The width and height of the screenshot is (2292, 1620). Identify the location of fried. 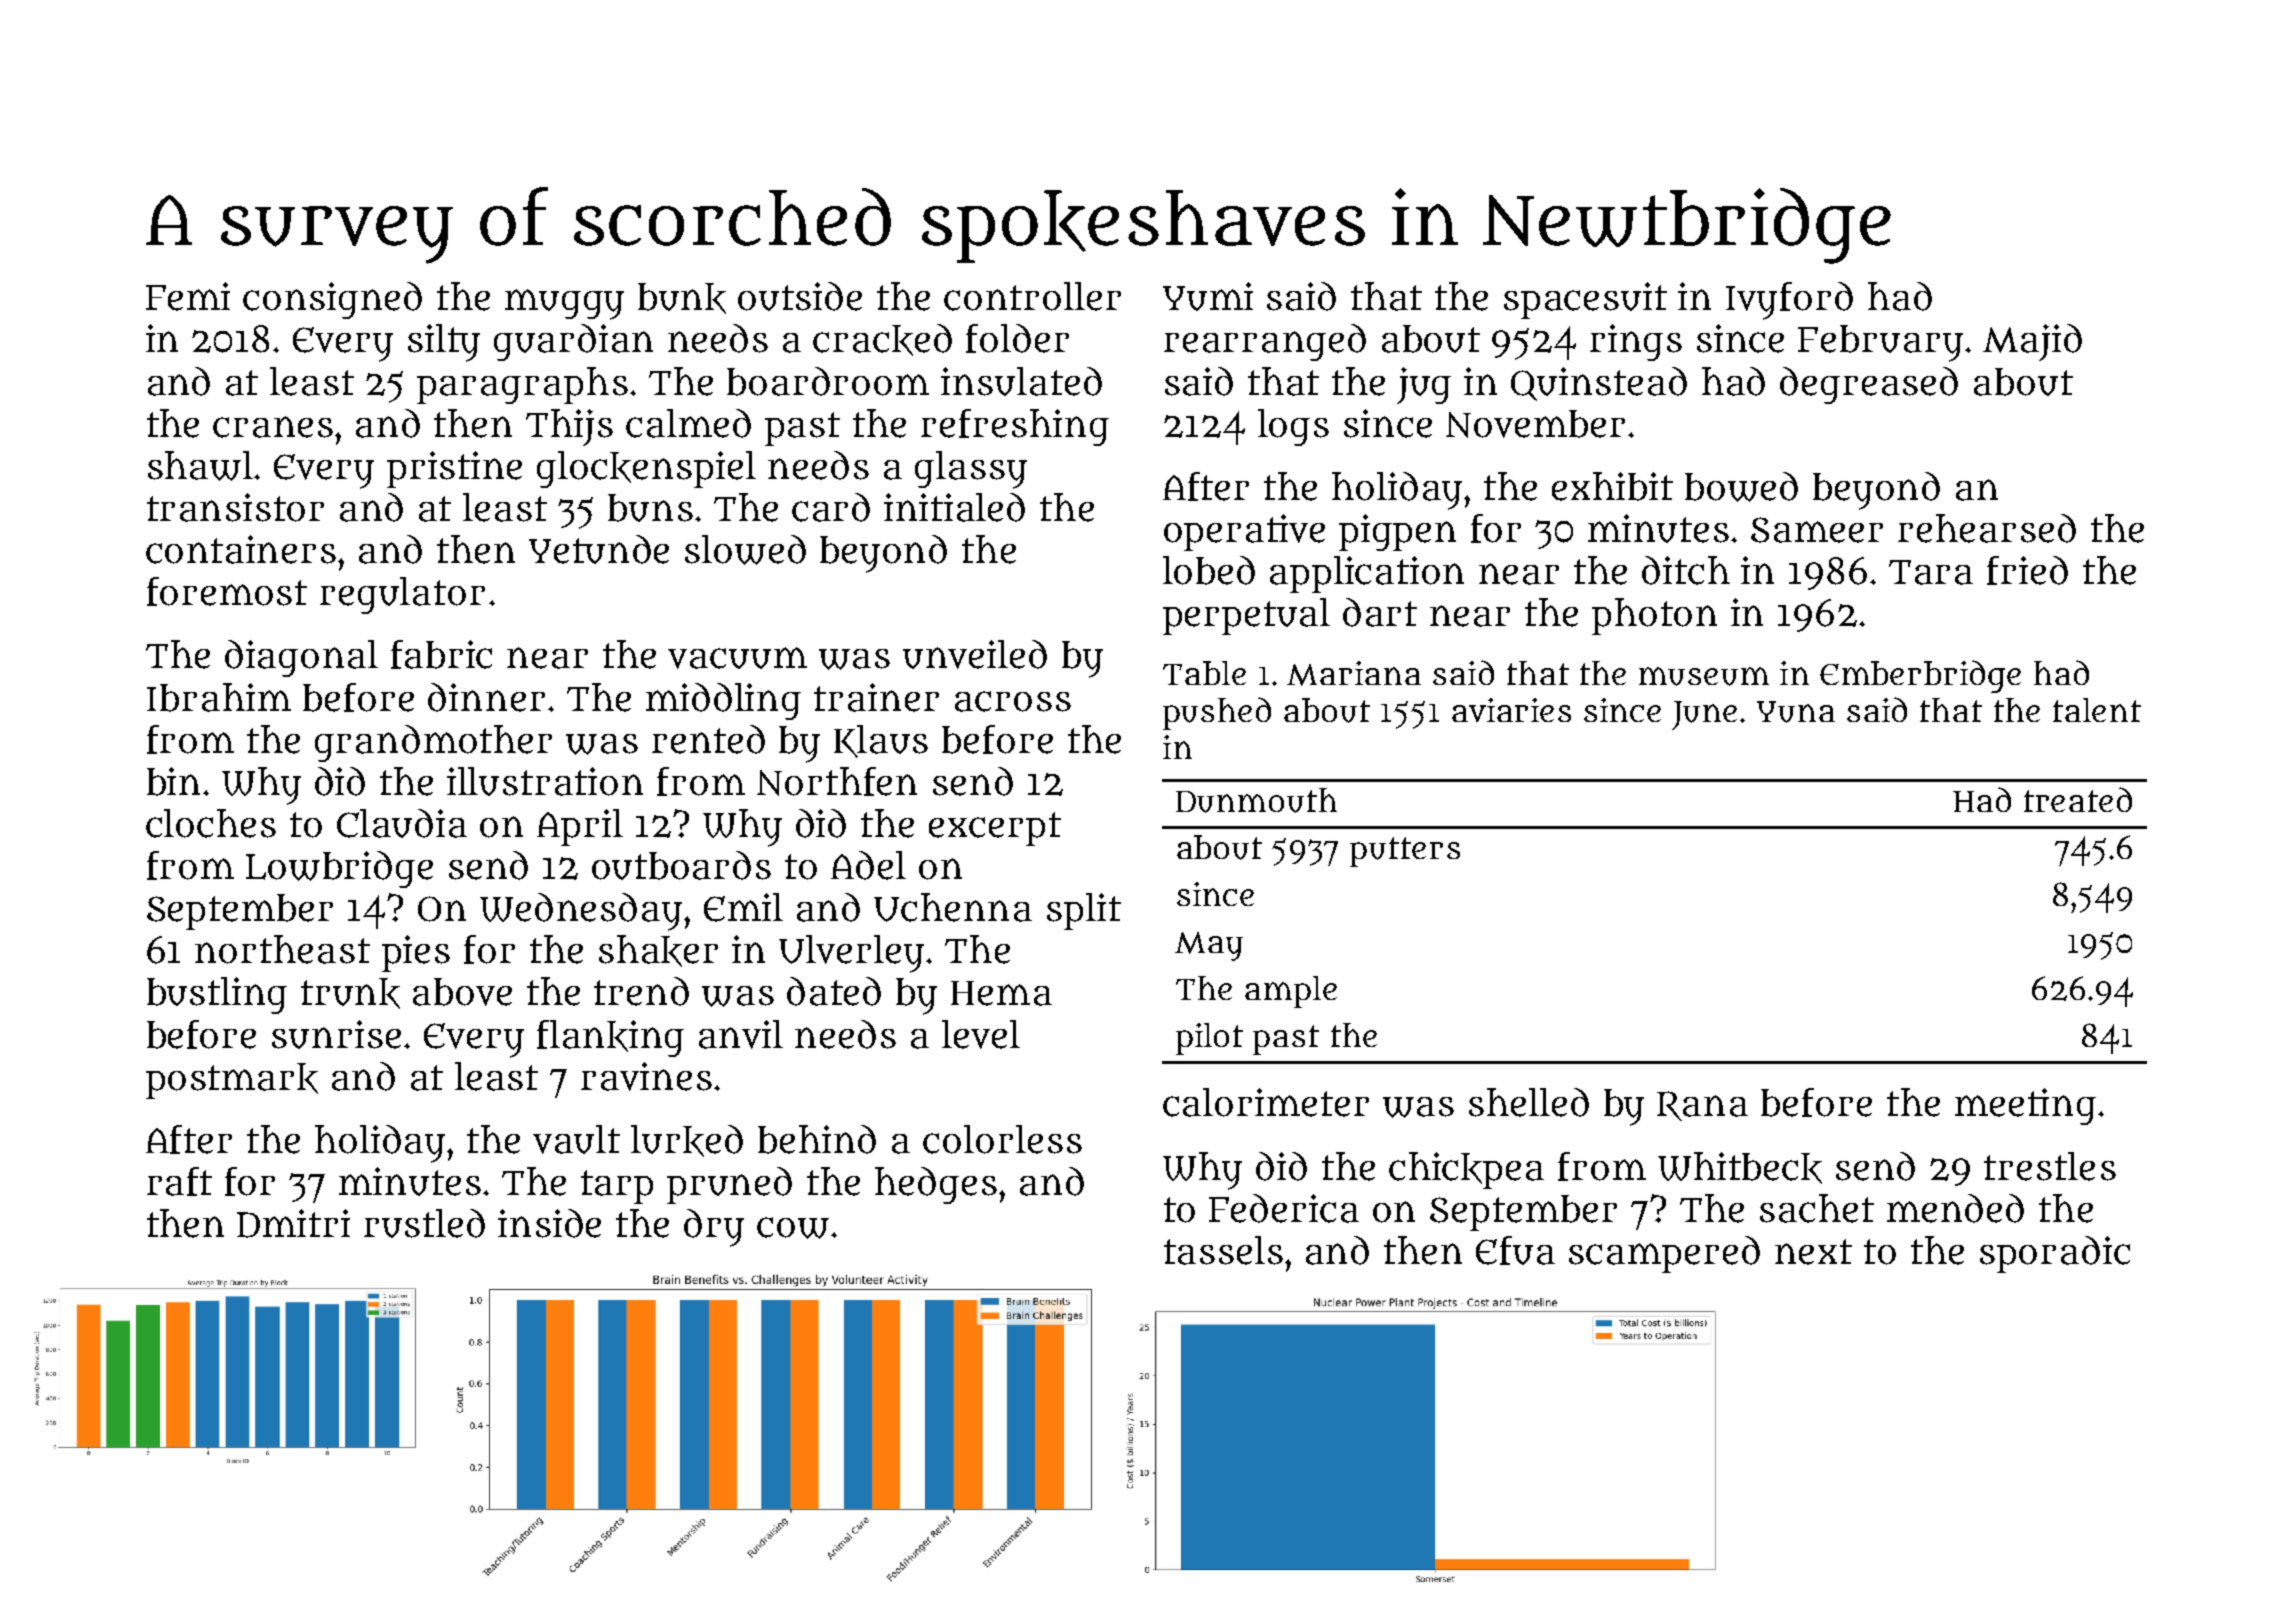
(2027, 570).
